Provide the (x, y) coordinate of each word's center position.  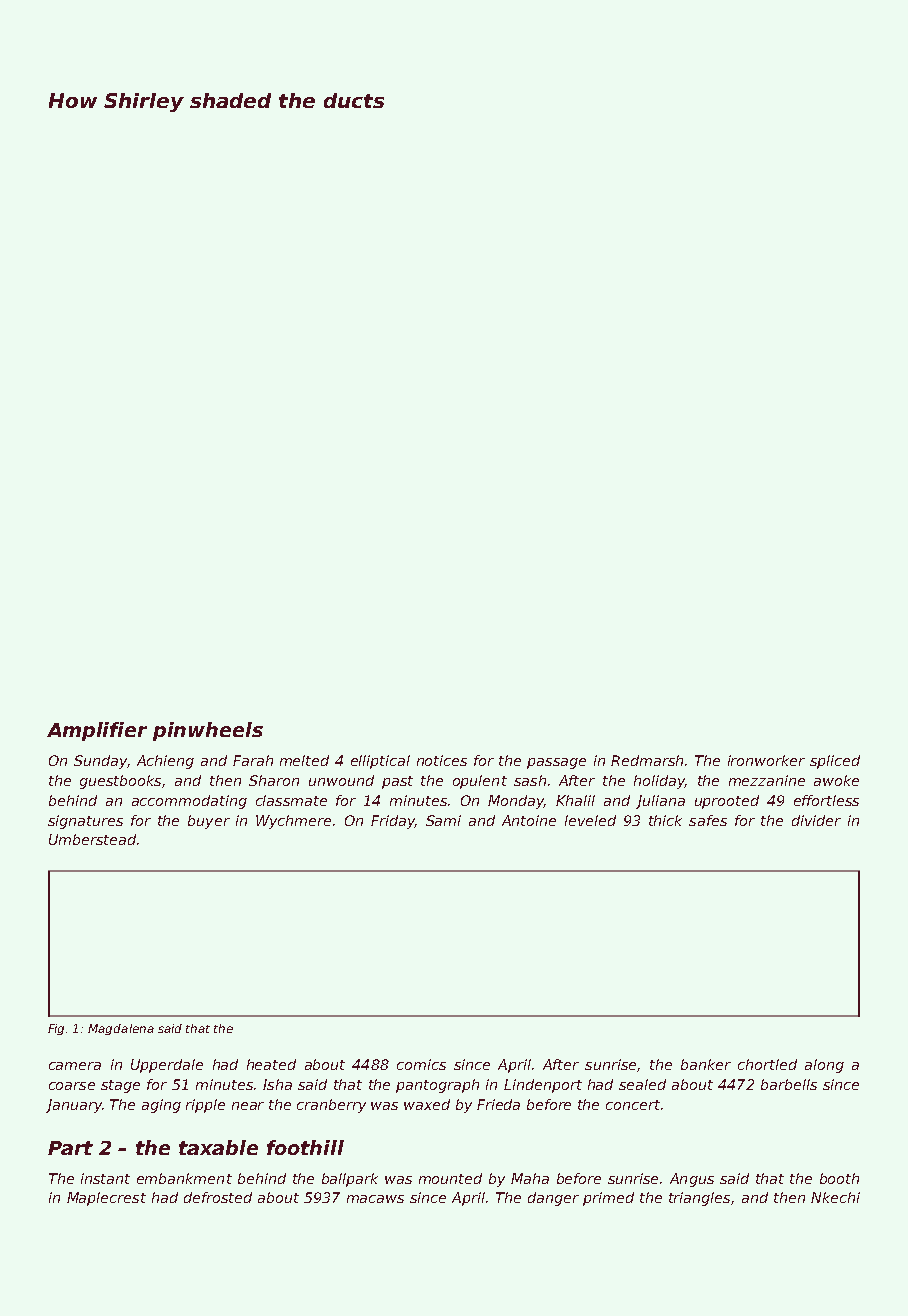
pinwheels (208, 731)
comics (421, 1064)
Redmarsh (647, 760)
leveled (590, 820)
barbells (789, 1084)
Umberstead (92, 839)
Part (70, 1148)
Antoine (529, 820)
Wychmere (293, 822)
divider (816, 820)
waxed (427, 1104)
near (248, 1106)
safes (708, 820)
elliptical (380, 762)
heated (271, 1064)
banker (706, 1064)
